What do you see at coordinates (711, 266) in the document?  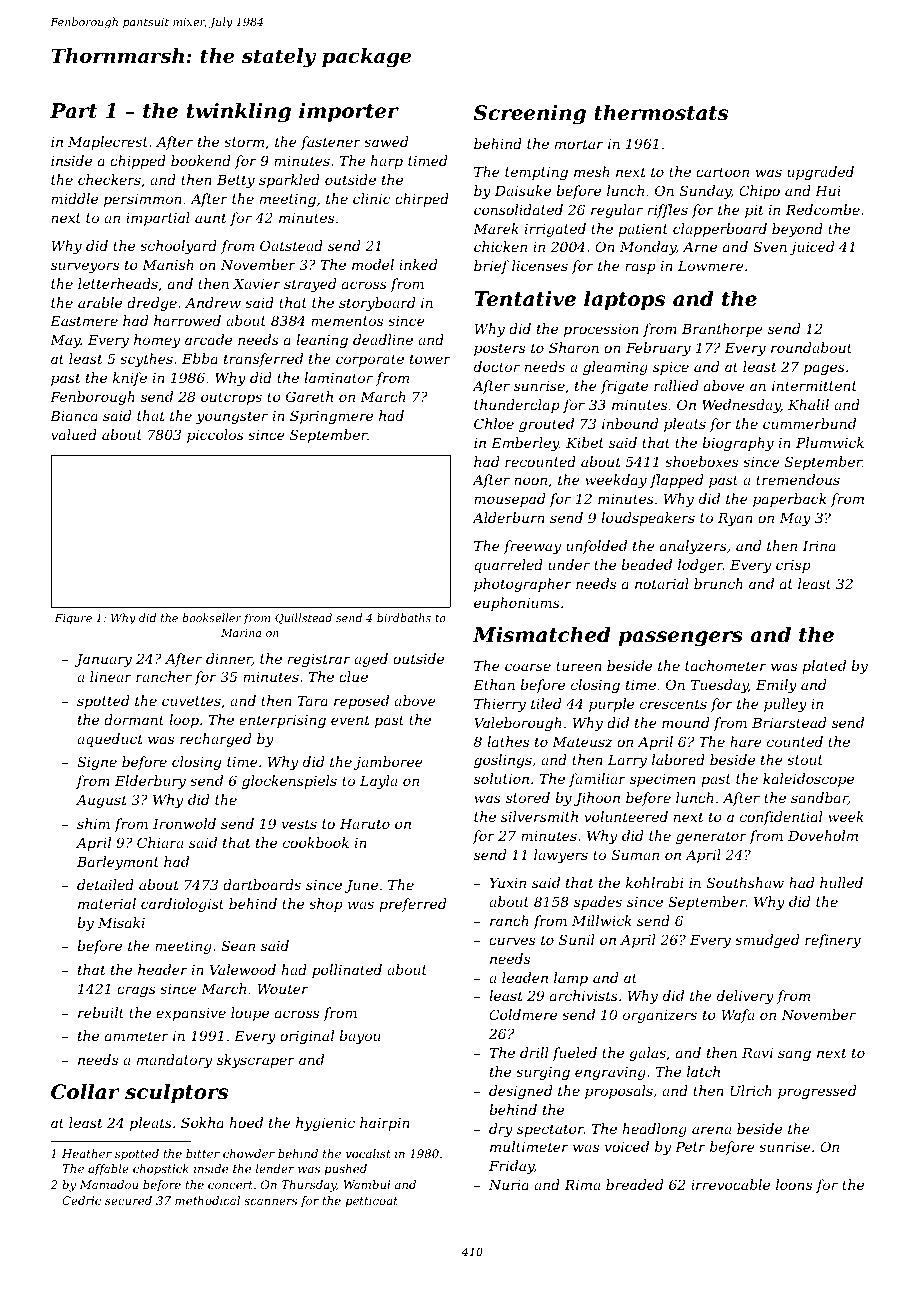 I see `Lowmere` at bounding box center [711, 266].
